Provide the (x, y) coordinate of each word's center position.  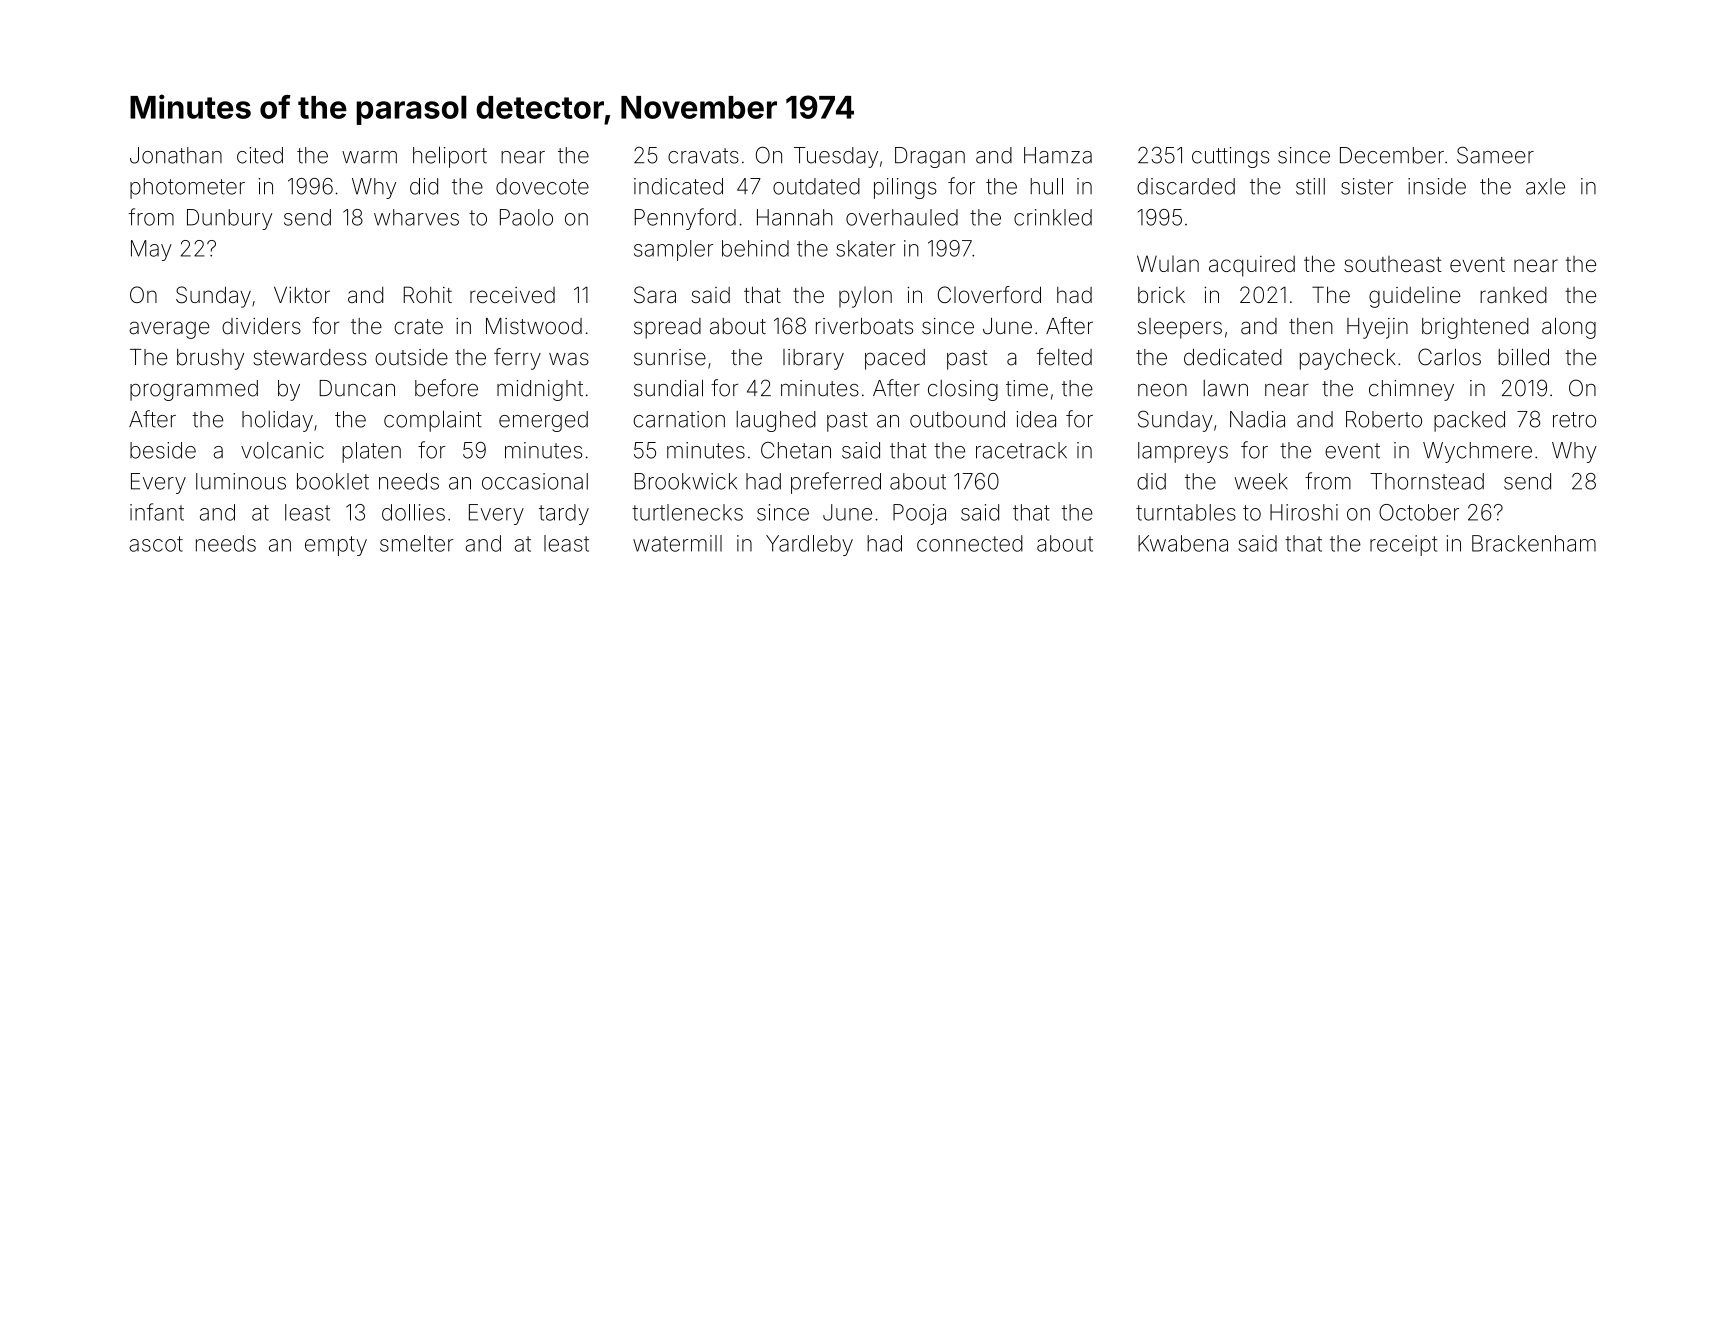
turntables (1186, 512)
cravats (703, 156)
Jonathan (176, 155)
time (1027, 388)
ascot (156, 544)
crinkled (1053, 217)
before (446, 388)
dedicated (1233, 357)
